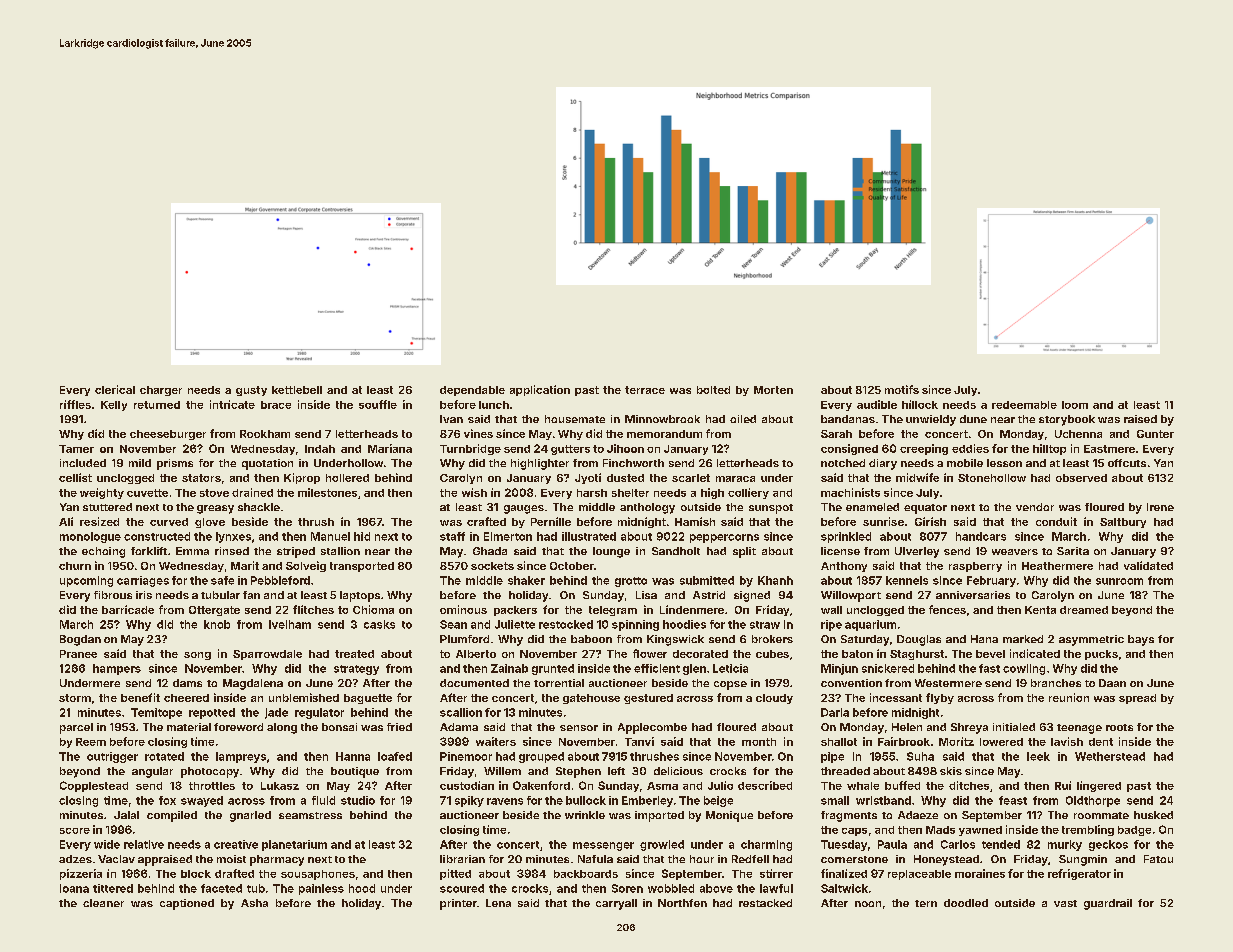  What do you see at coordinates (462, 888) in the page?
I see `scoured` at bounding box center [462, 888].
